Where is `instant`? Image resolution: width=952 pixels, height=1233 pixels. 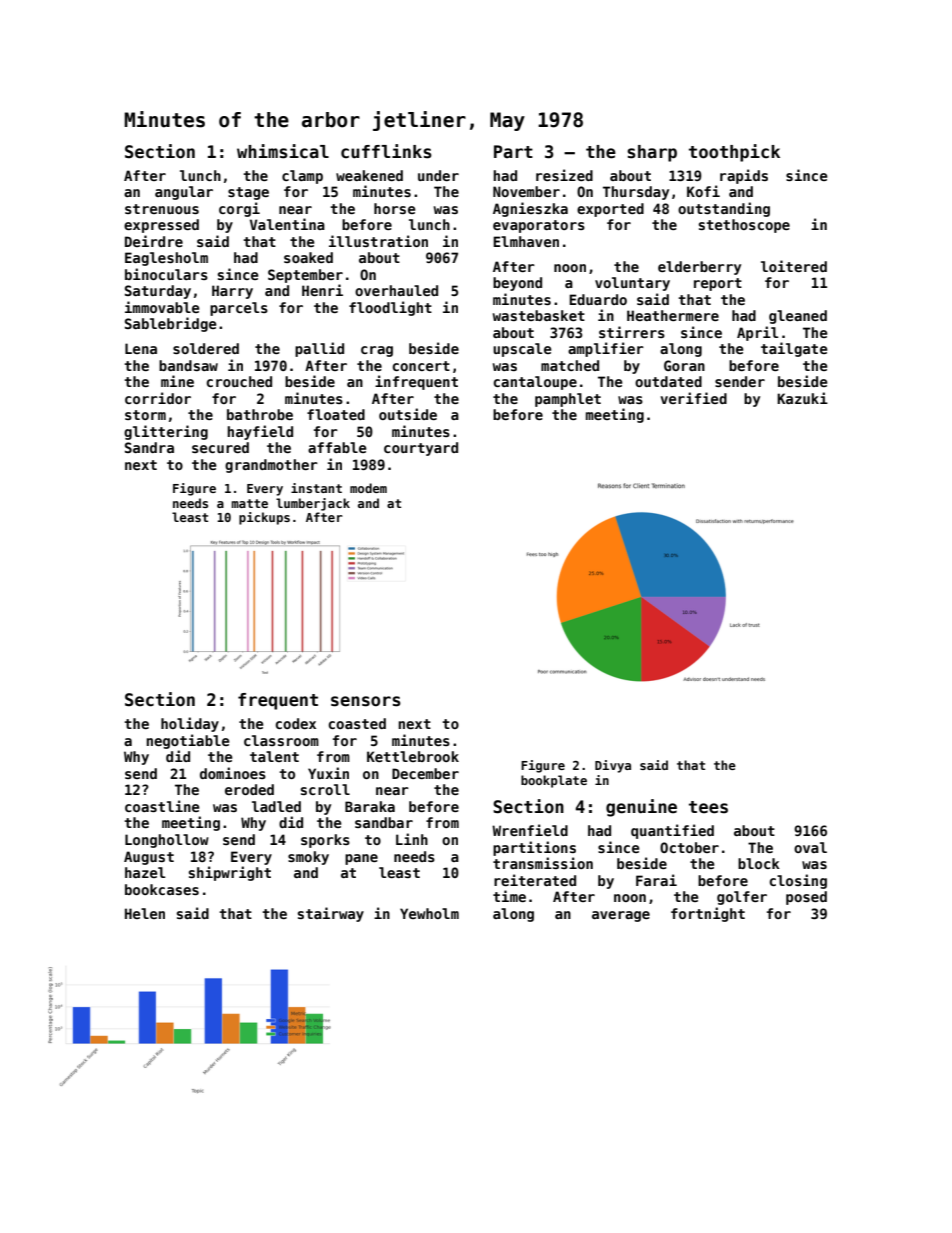 instant is located at coordinates (316, 488).
